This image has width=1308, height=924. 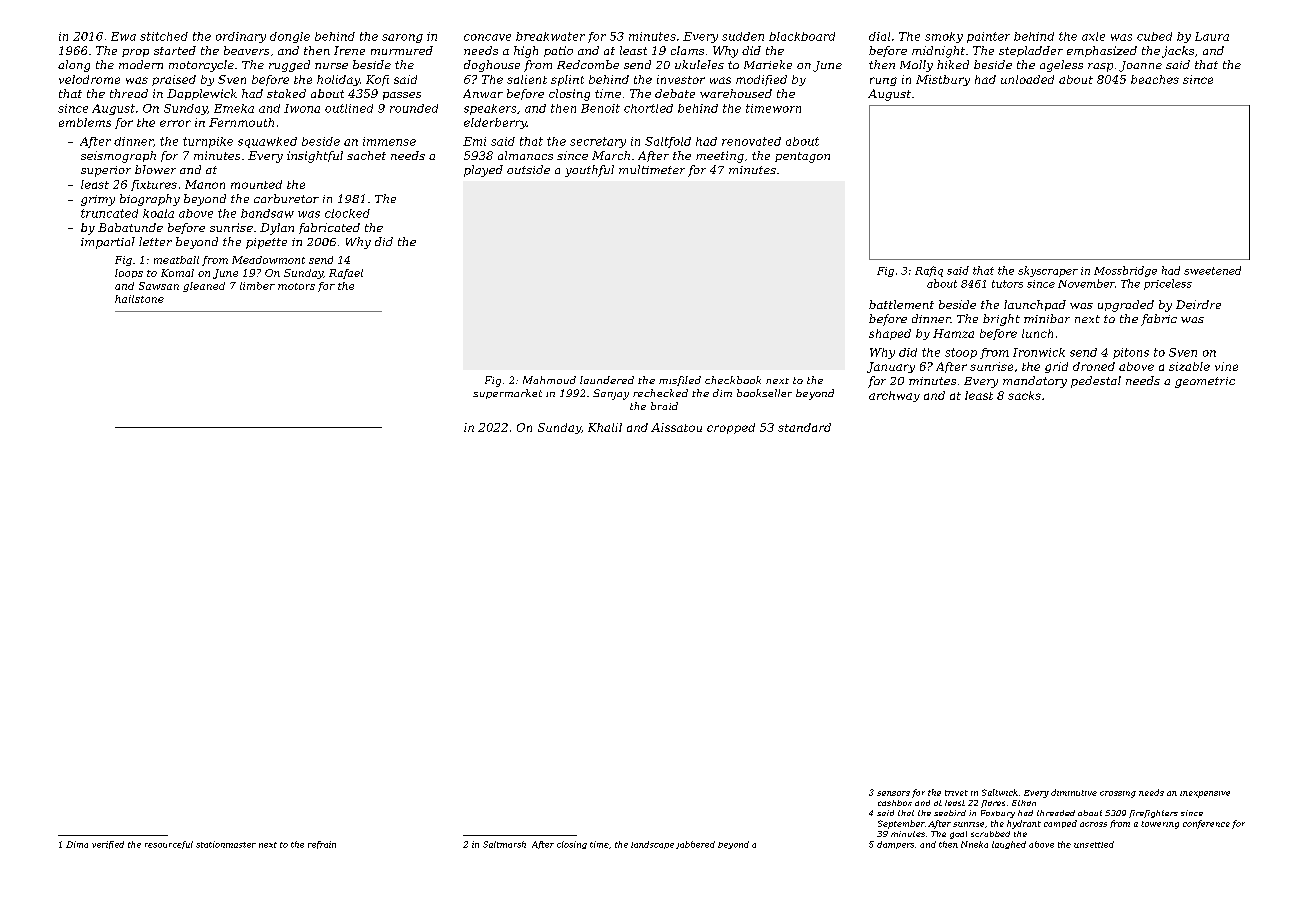 What do you see at coordinates (322, 845) in the image?
I see `refrain` at bounding box center [322, 845].
